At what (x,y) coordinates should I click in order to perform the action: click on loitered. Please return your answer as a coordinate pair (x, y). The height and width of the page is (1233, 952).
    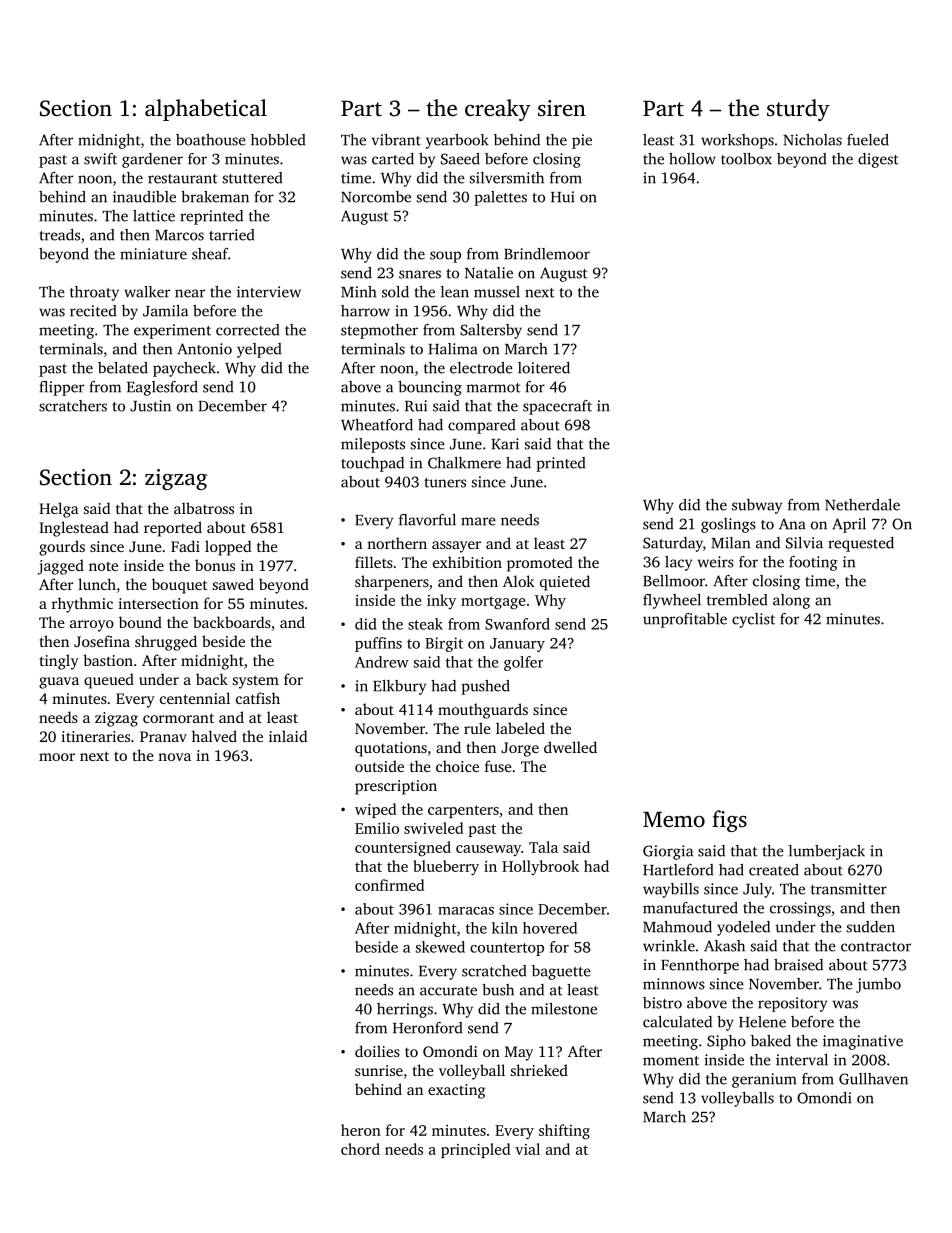
    Looking at the image, I should click on (544, 368).
